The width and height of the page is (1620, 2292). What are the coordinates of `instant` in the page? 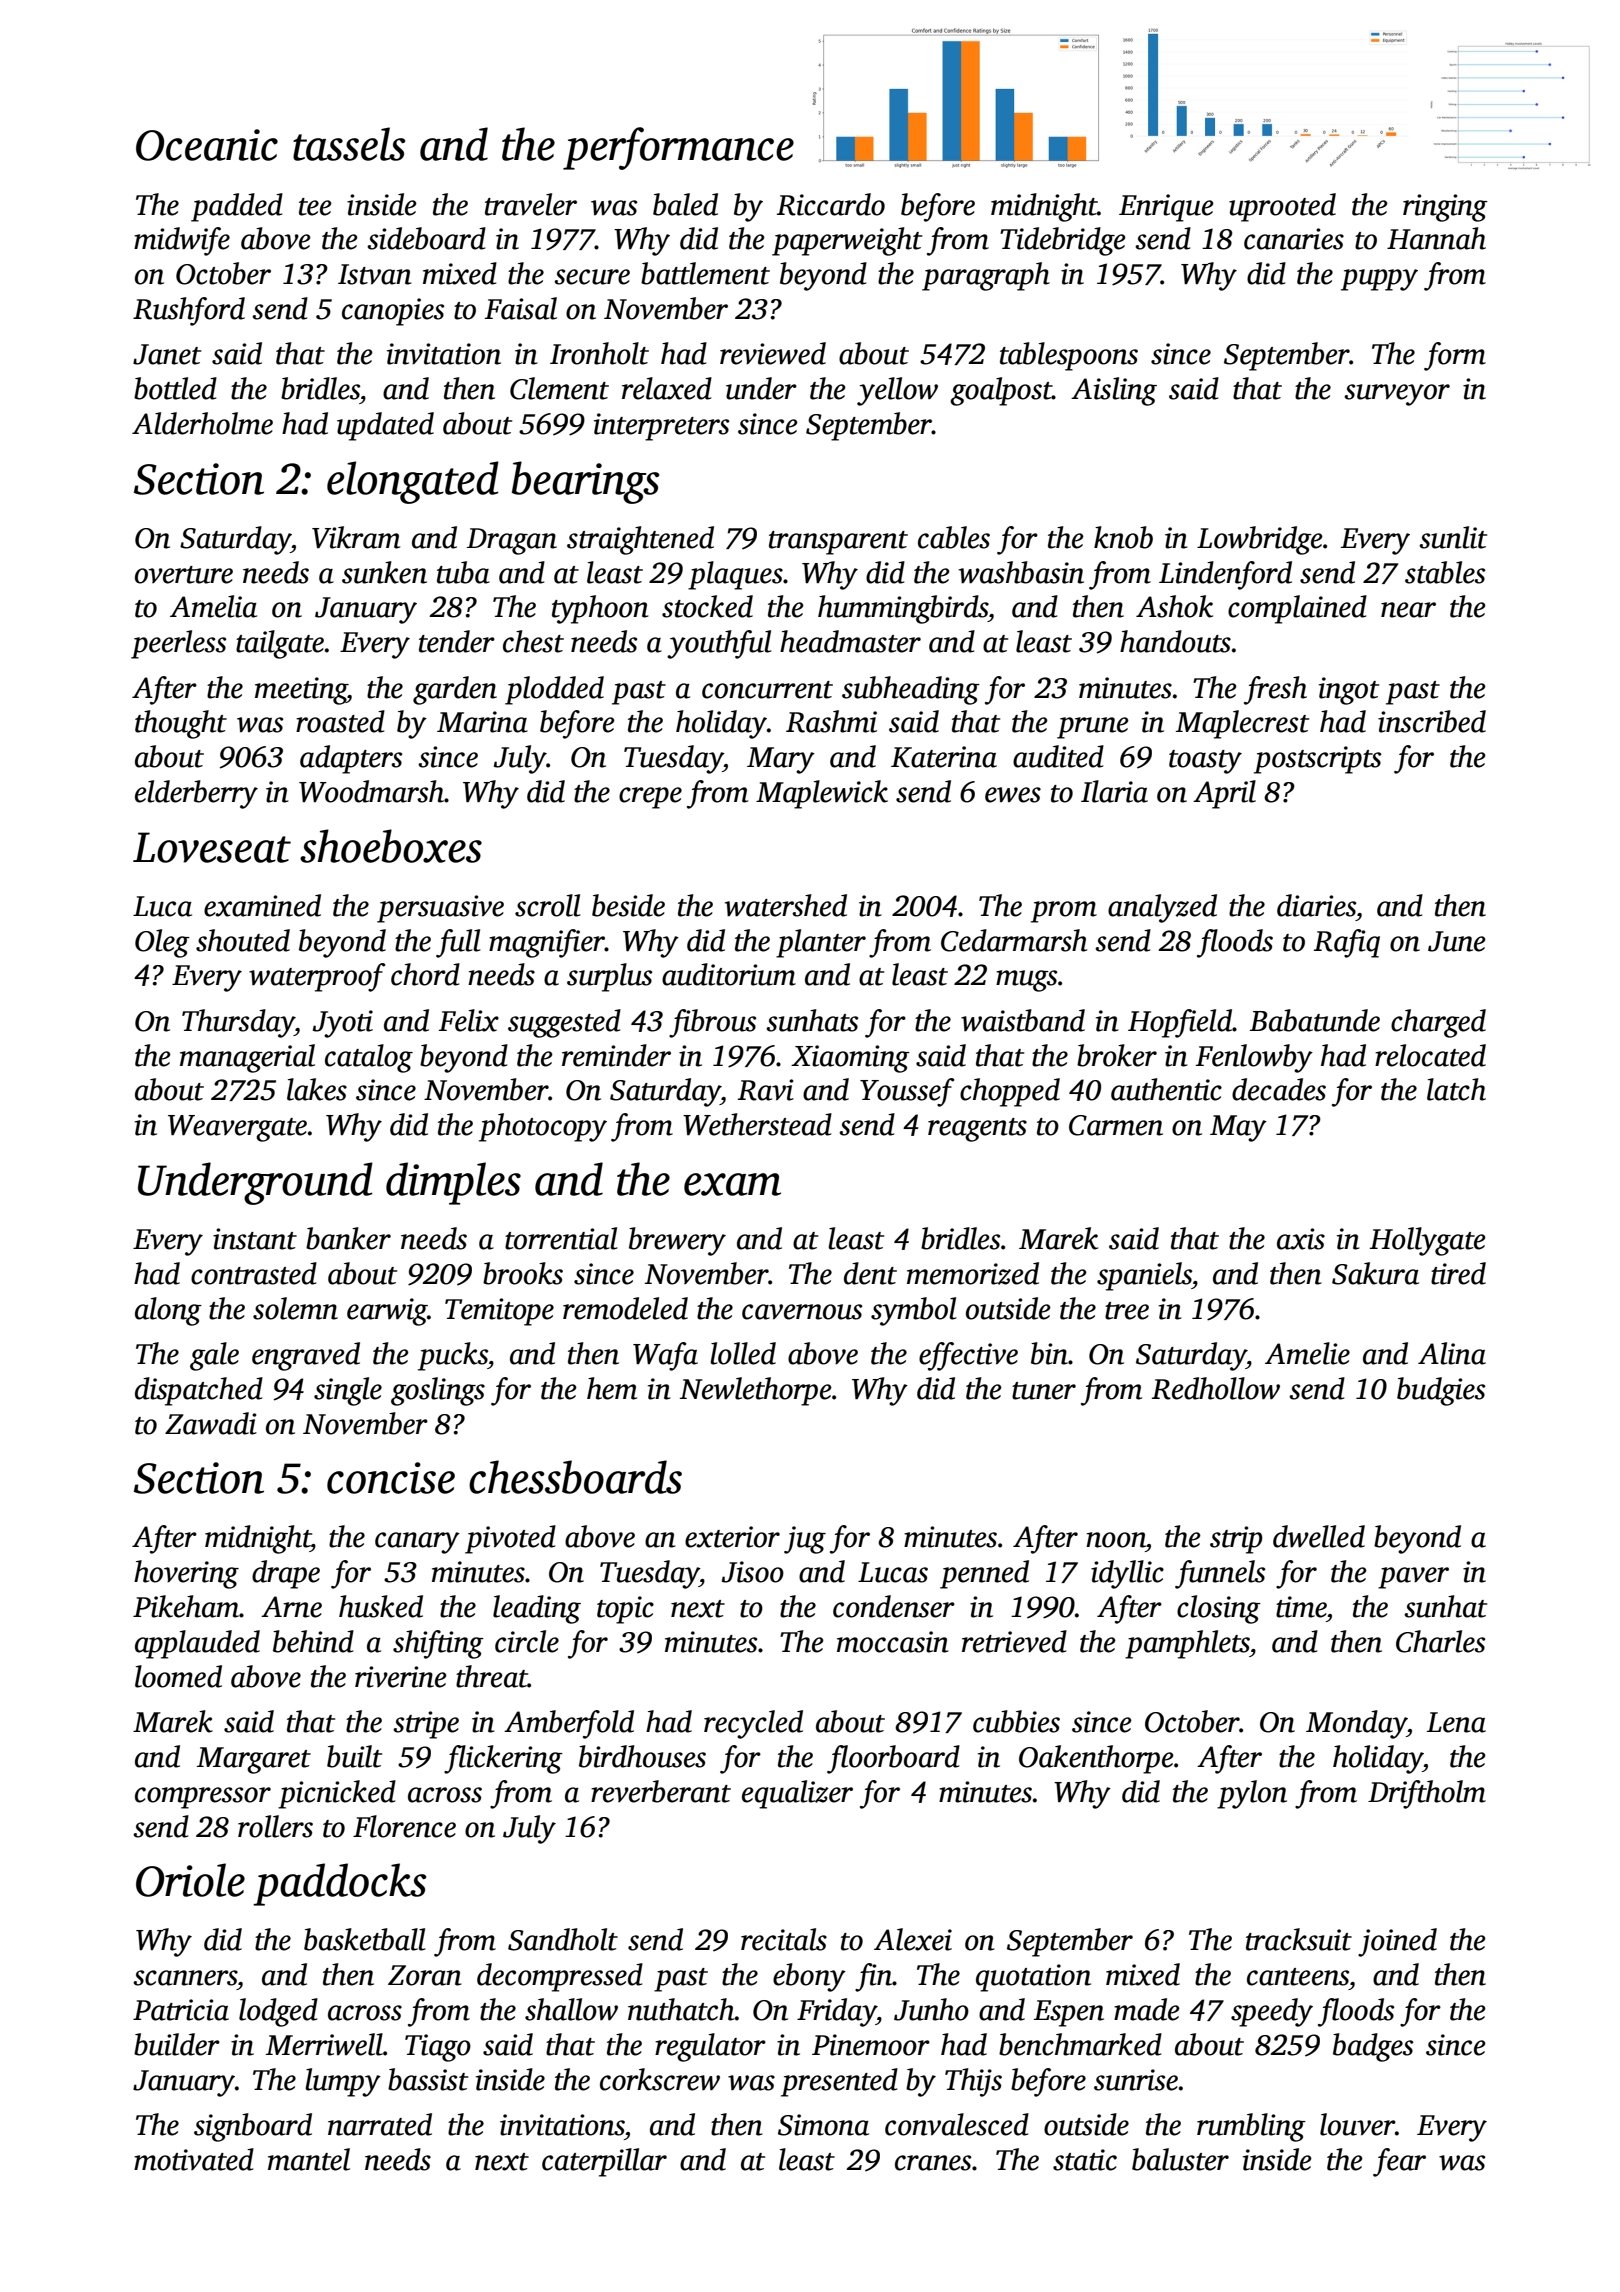 It's located at (255, 1239).
